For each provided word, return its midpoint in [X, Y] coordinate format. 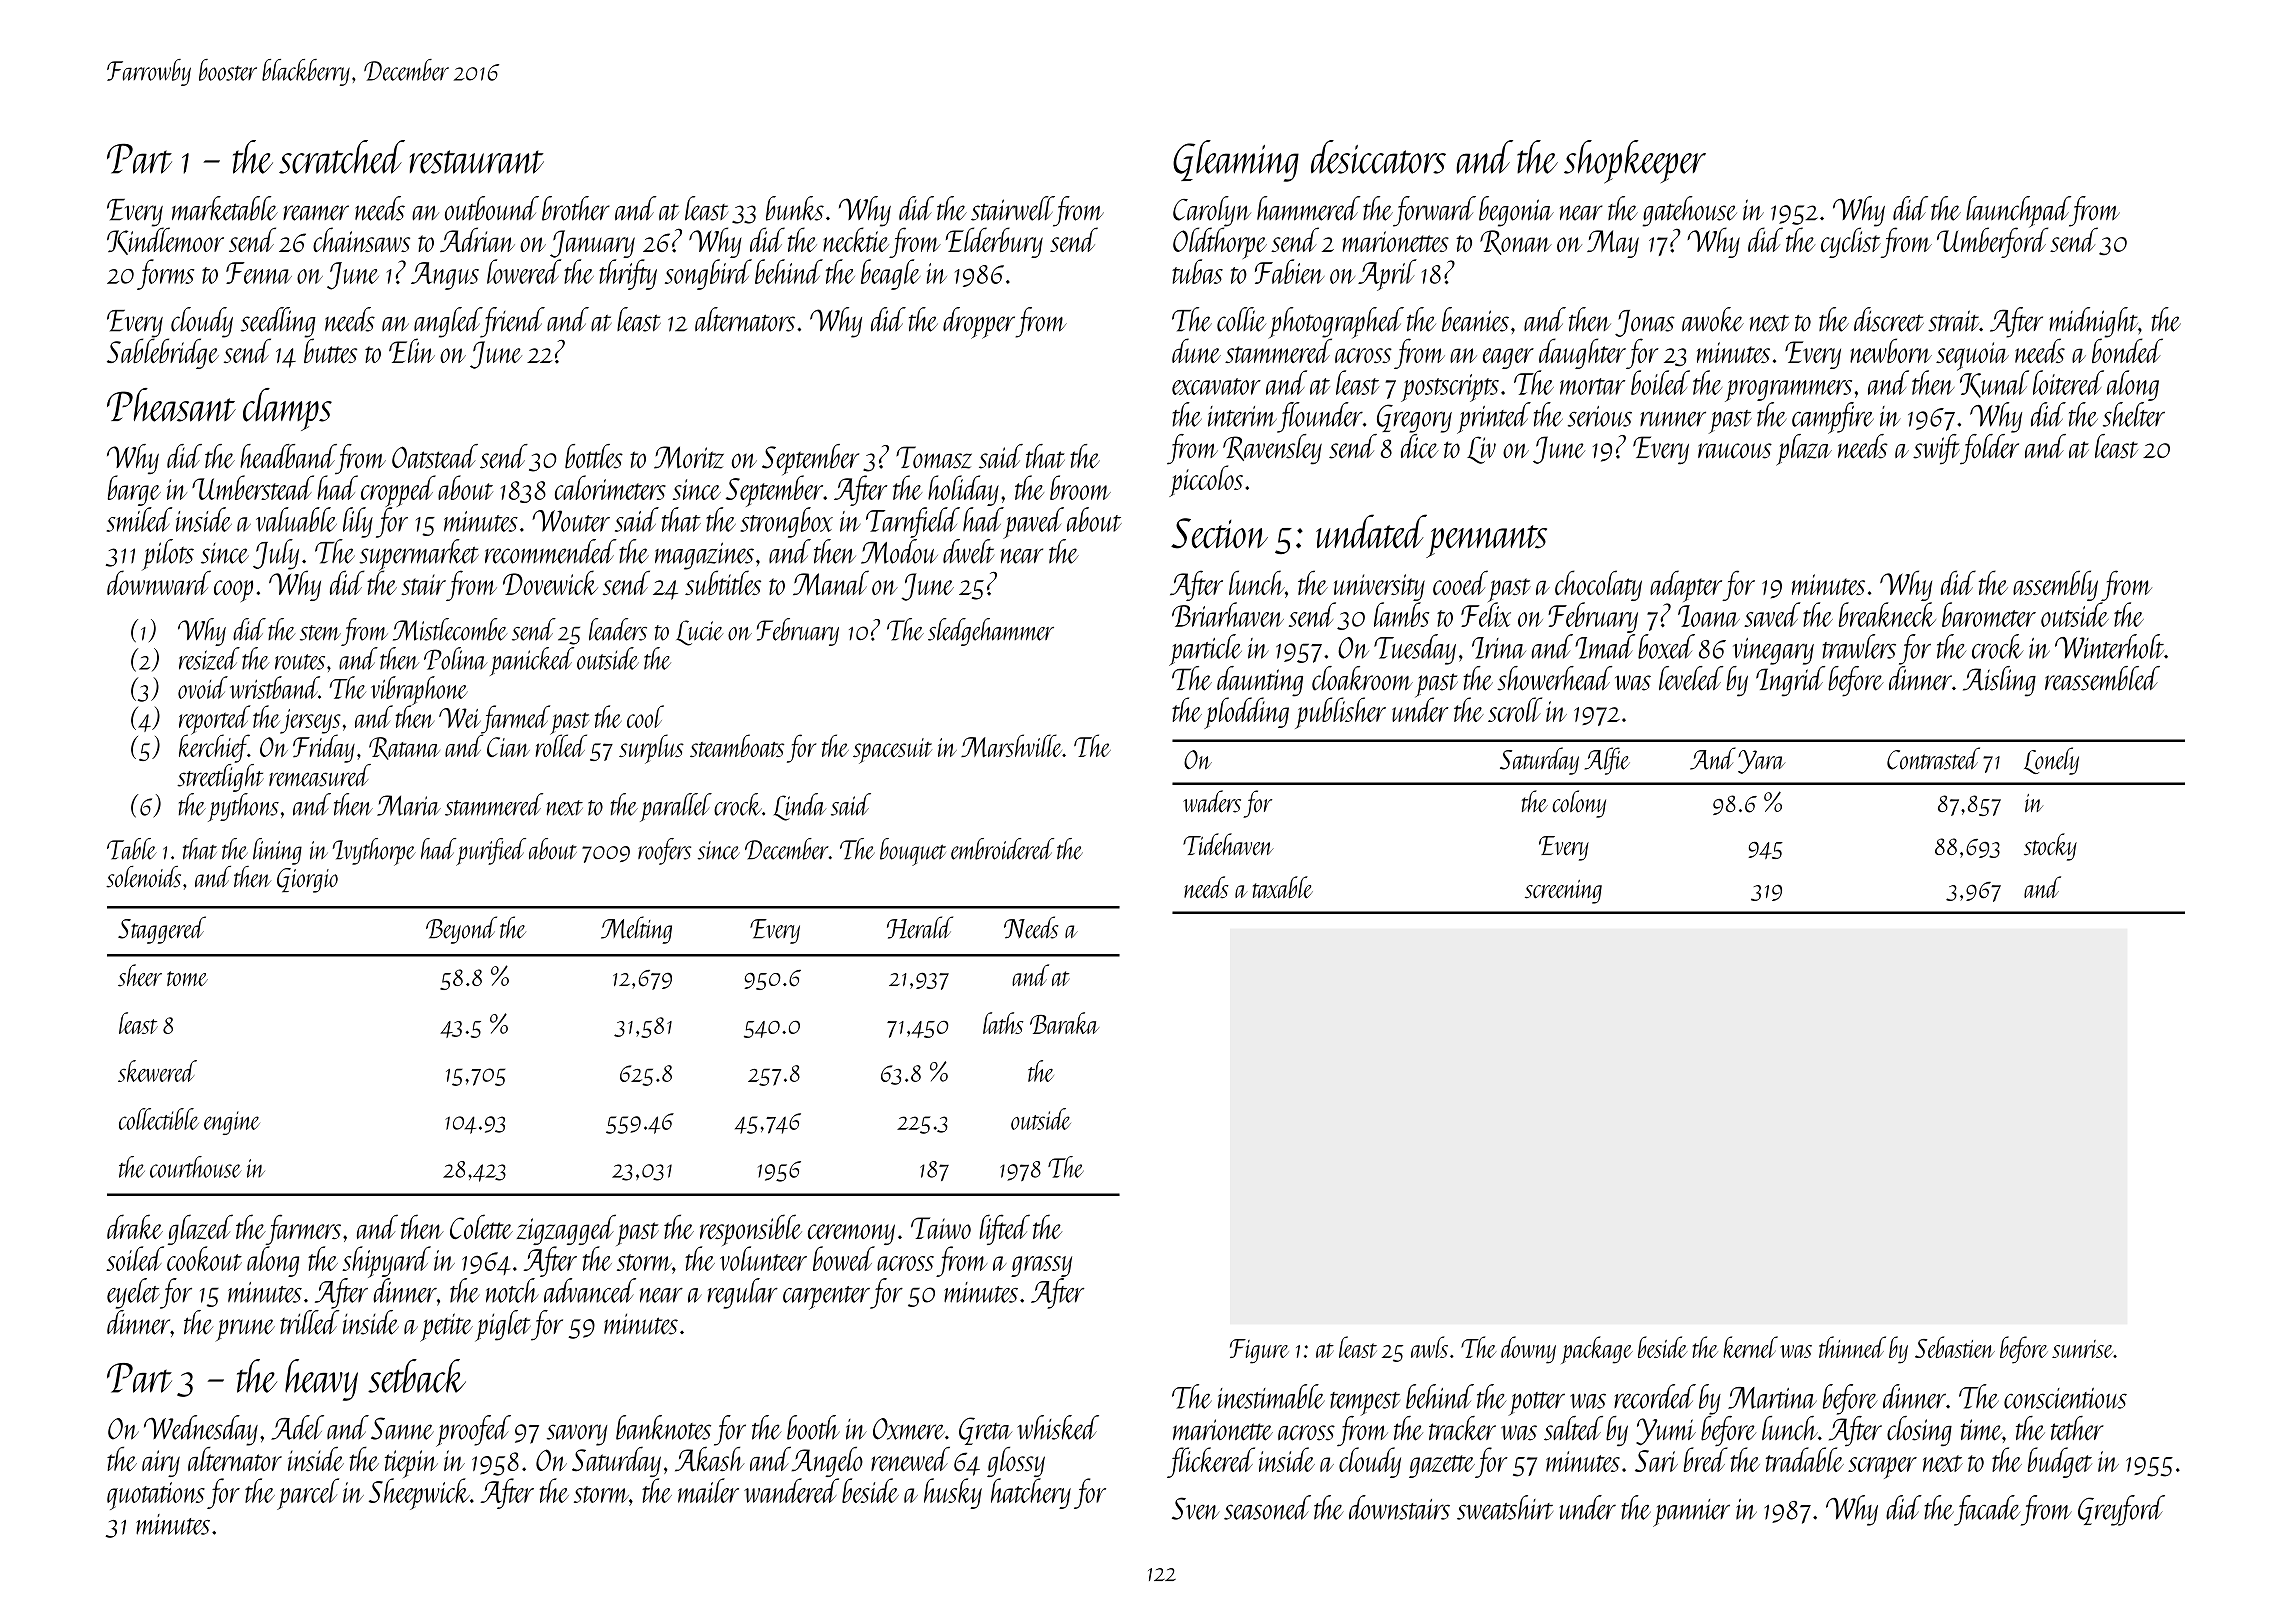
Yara [1762, 762]
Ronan [1516, 242]
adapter [1686, 586]
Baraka [1064, 1023]
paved [1033, 523]
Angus [445, 276]
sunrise [2082, 1349]
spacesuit [892, 751]
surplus [651, 749]
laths [1003, 1023]
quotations [156, 1496]
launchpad [2018, 212]
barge [134, 490]
